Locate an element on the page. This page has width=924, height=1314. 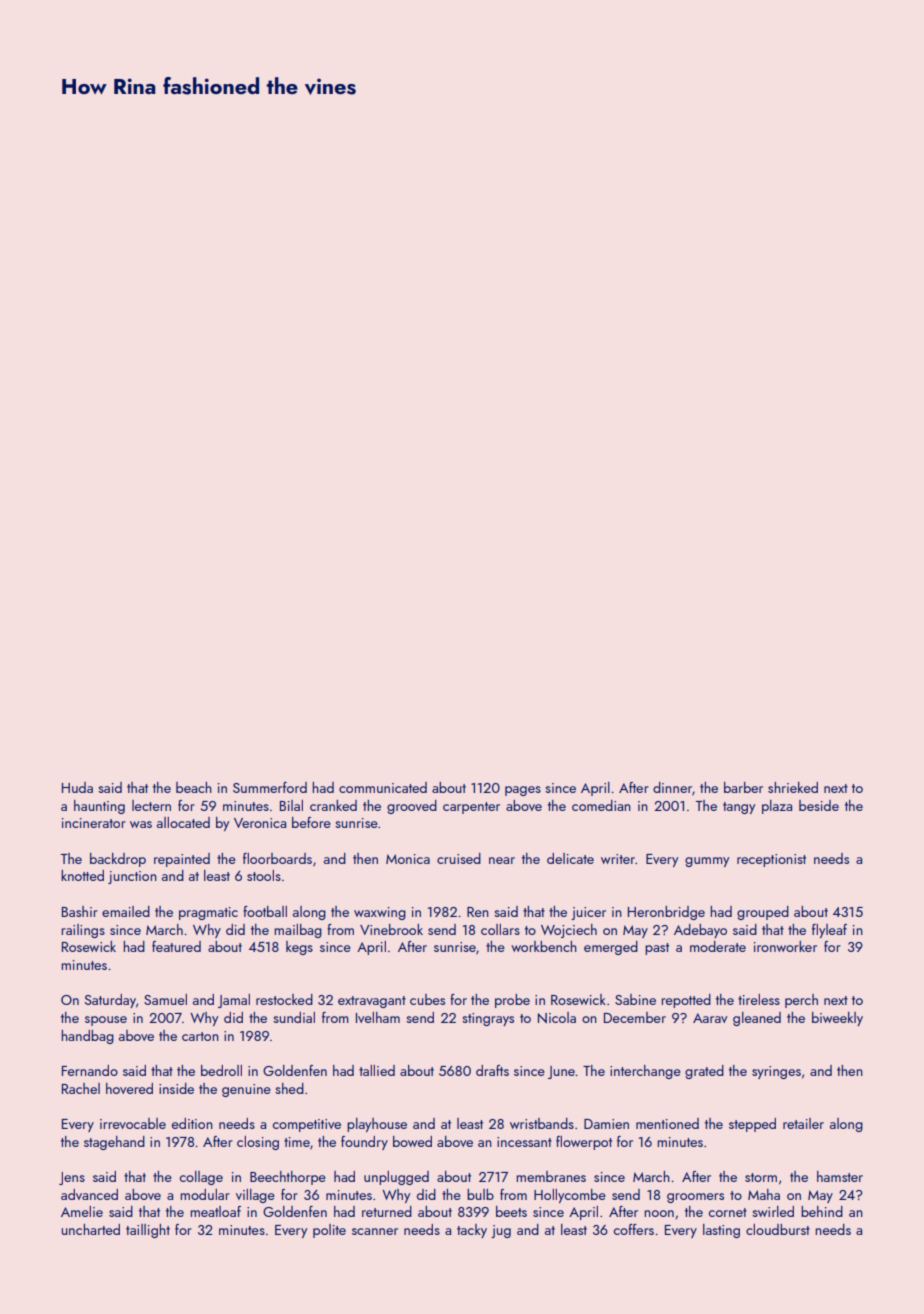
Vinebrook is located at coordinates (391, 929).
